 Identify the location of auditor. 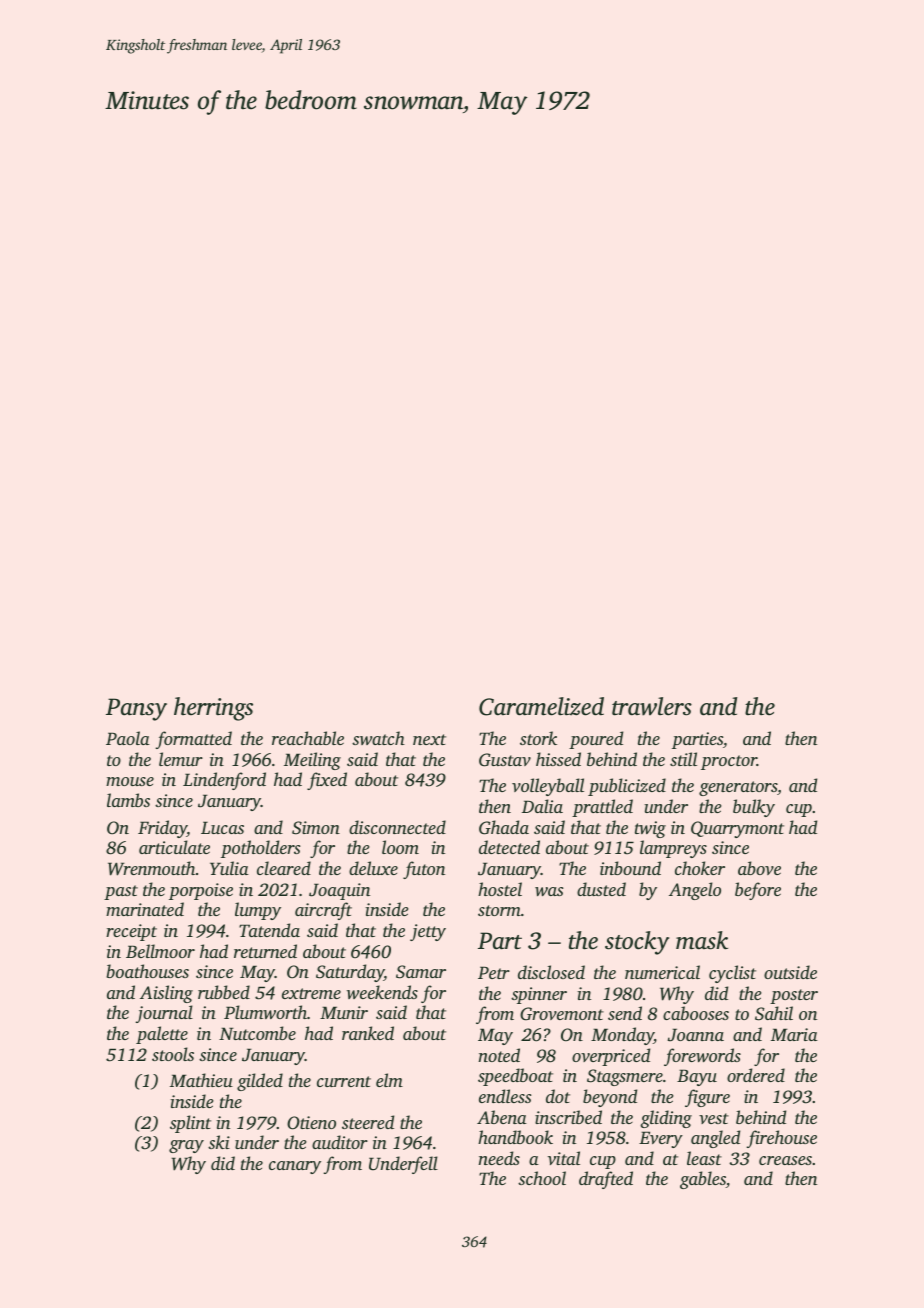
(340, 1142).
